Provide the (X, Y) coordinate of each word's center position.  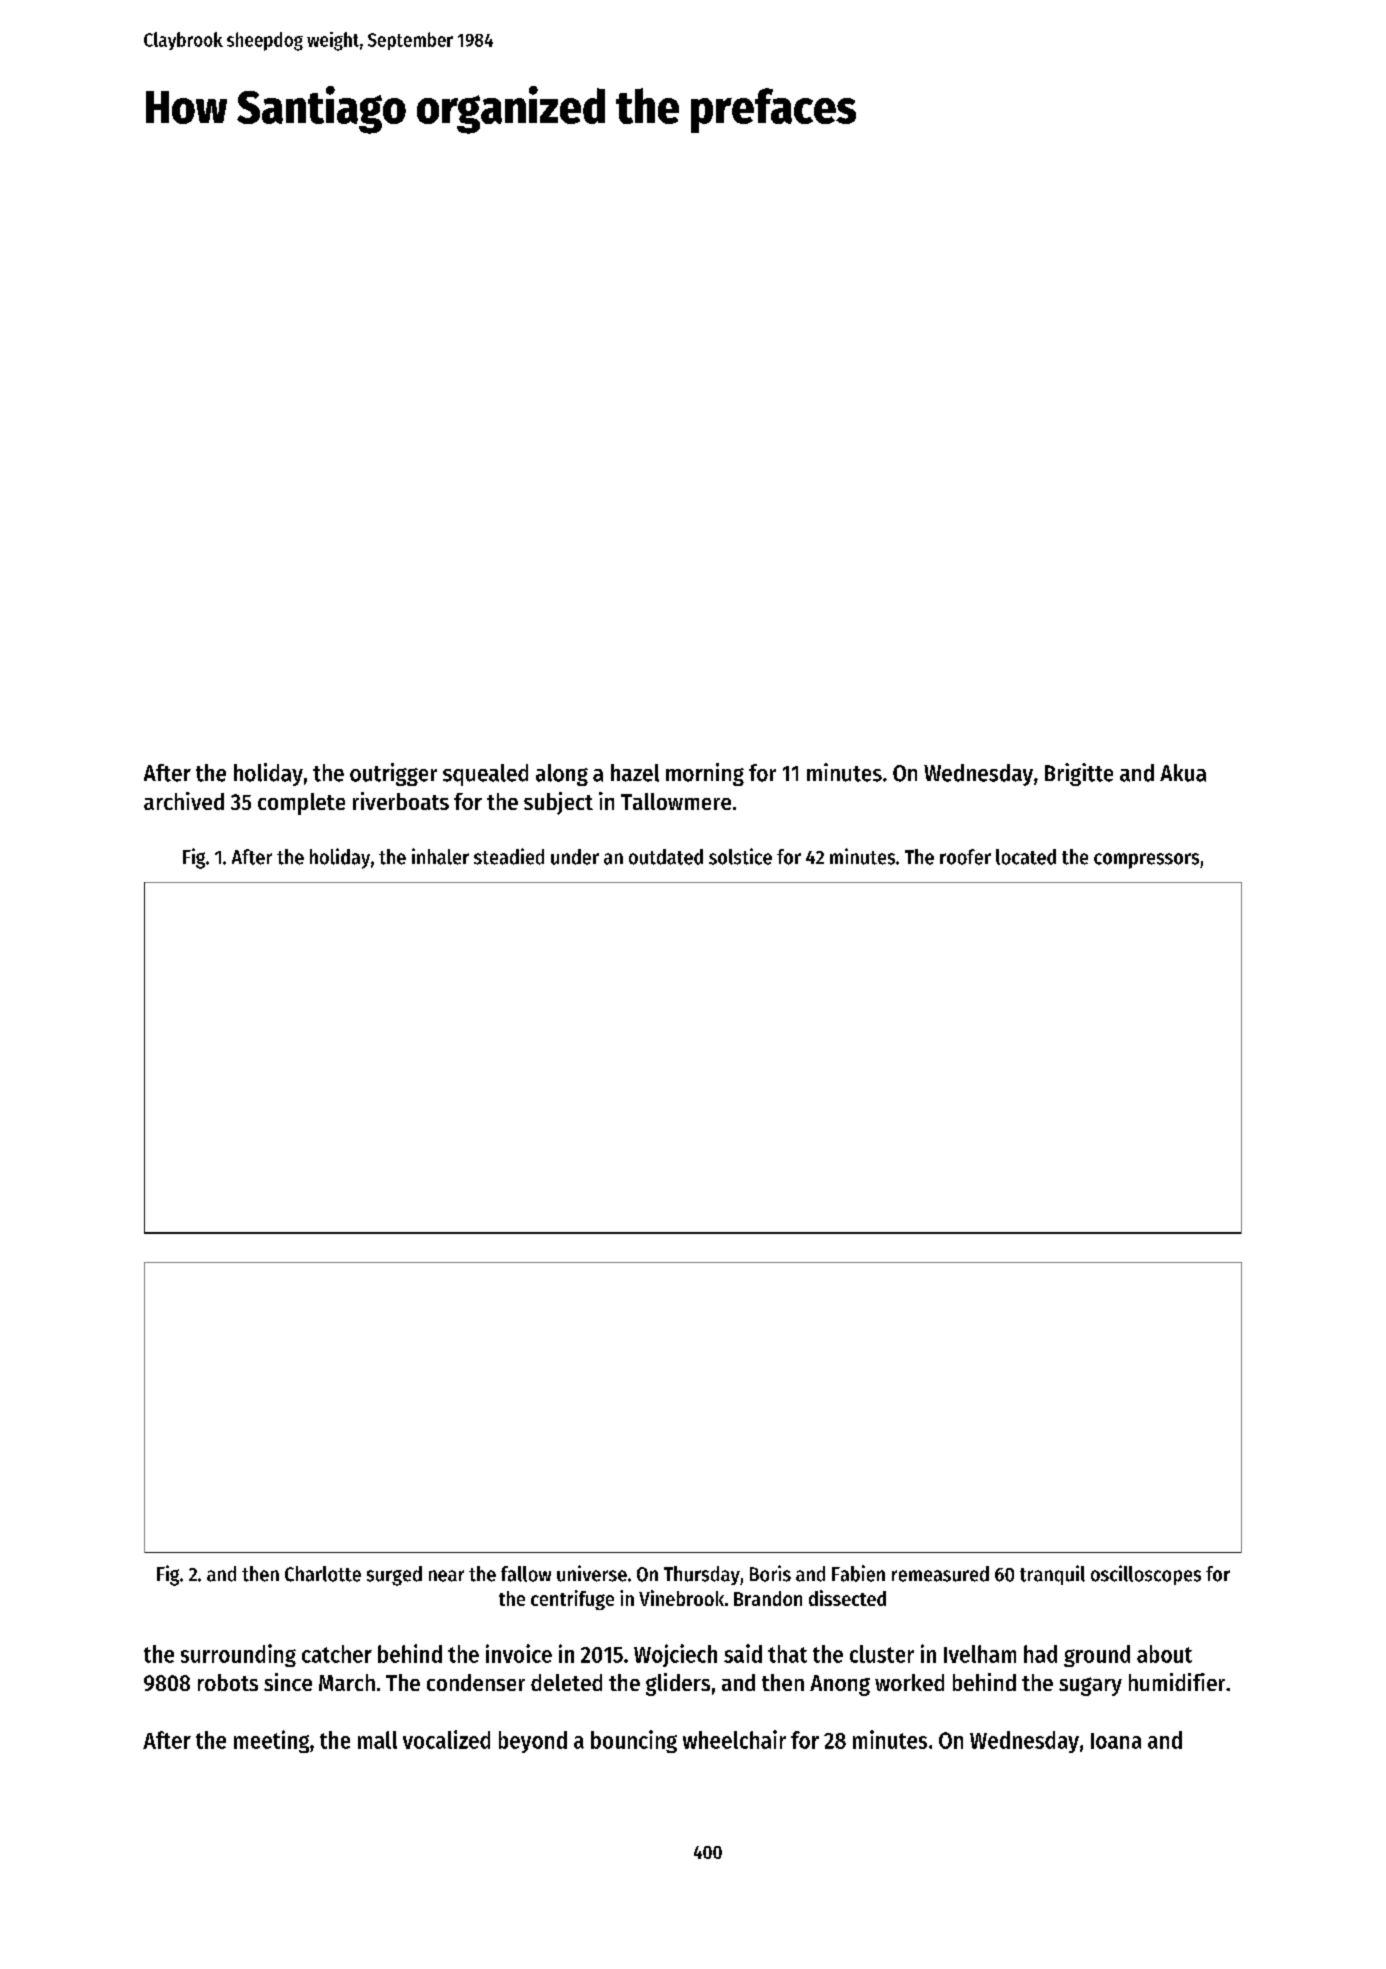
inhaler (440, 856)
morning (705, 774)
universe (592, 1573)
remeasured (940, 1574)
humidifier (1177, 1682)
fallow (526, 1574)
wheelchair (734, 1739)
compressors (1146, 861)
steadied (509, 856)
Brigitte (1079, 774)
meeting (271, 1741)
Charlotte (323, 1574)
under (575, 857)
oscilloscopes (1146, 1575)
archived (184, 801)
